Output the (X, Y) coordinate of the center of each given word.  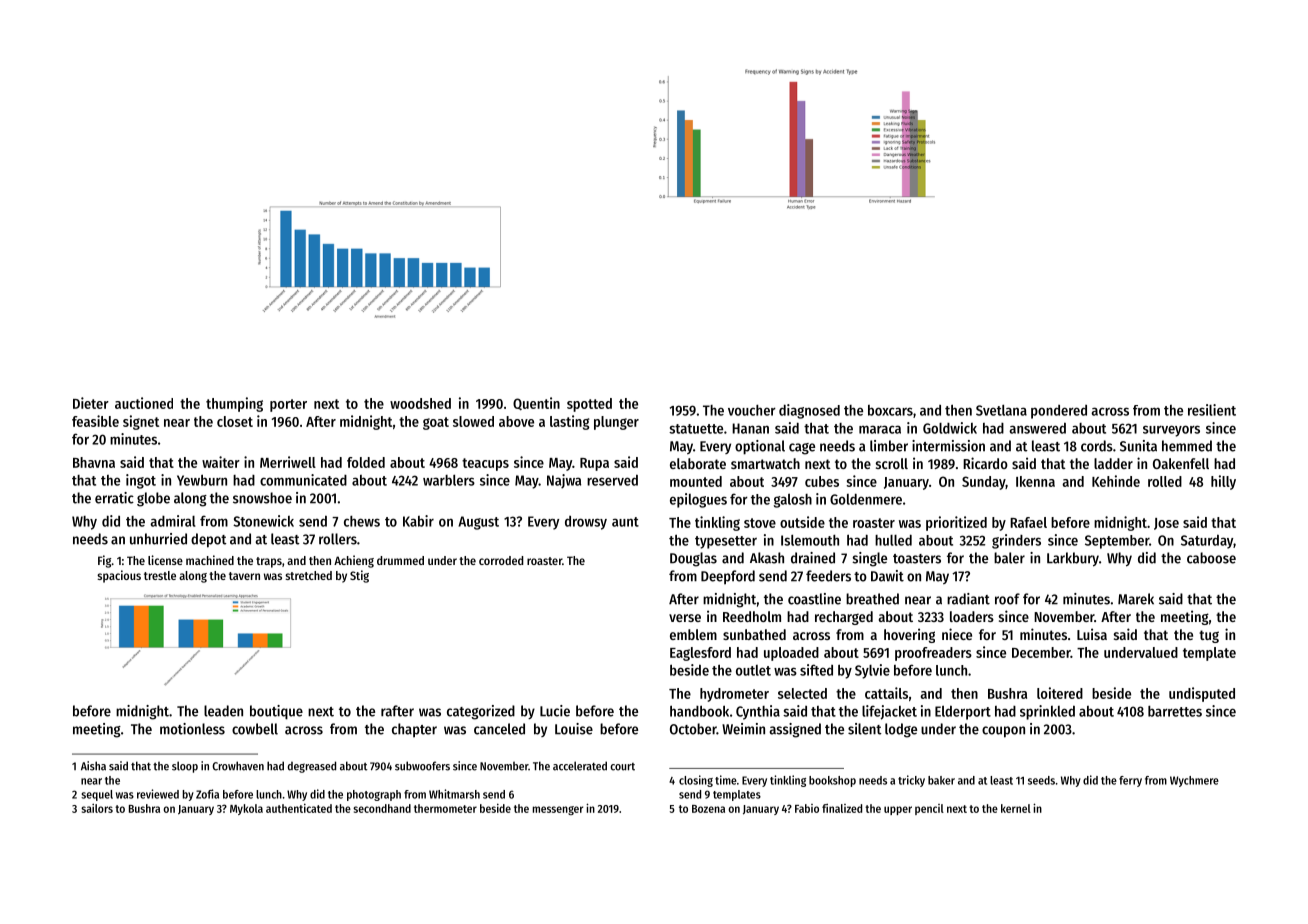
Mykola (246, 809)
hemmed (1187, 446)
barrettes (1175, 711)
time (726, 780)
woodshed (420, 403)
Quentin (536, 403)
